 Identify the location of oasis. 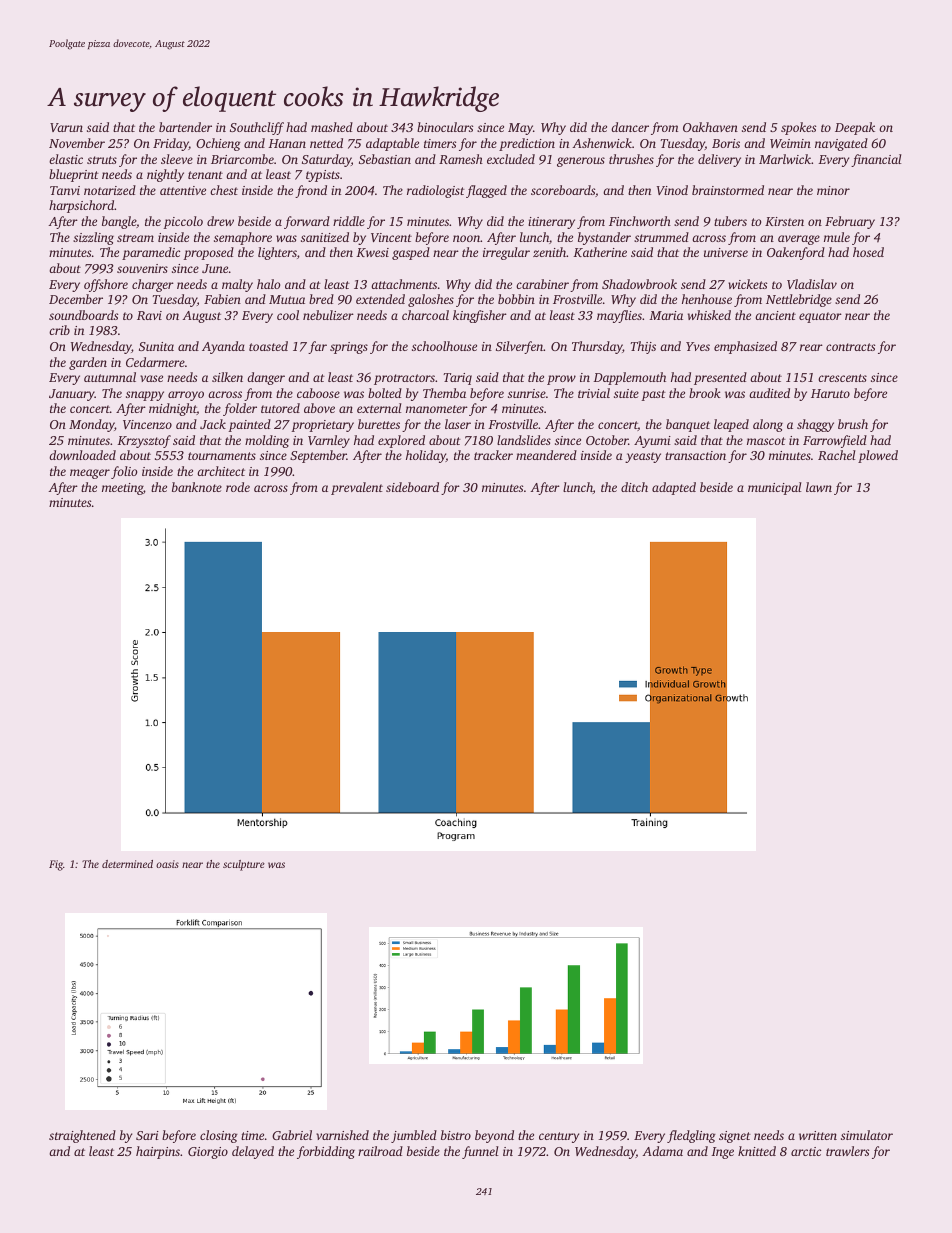
(167, 864).
